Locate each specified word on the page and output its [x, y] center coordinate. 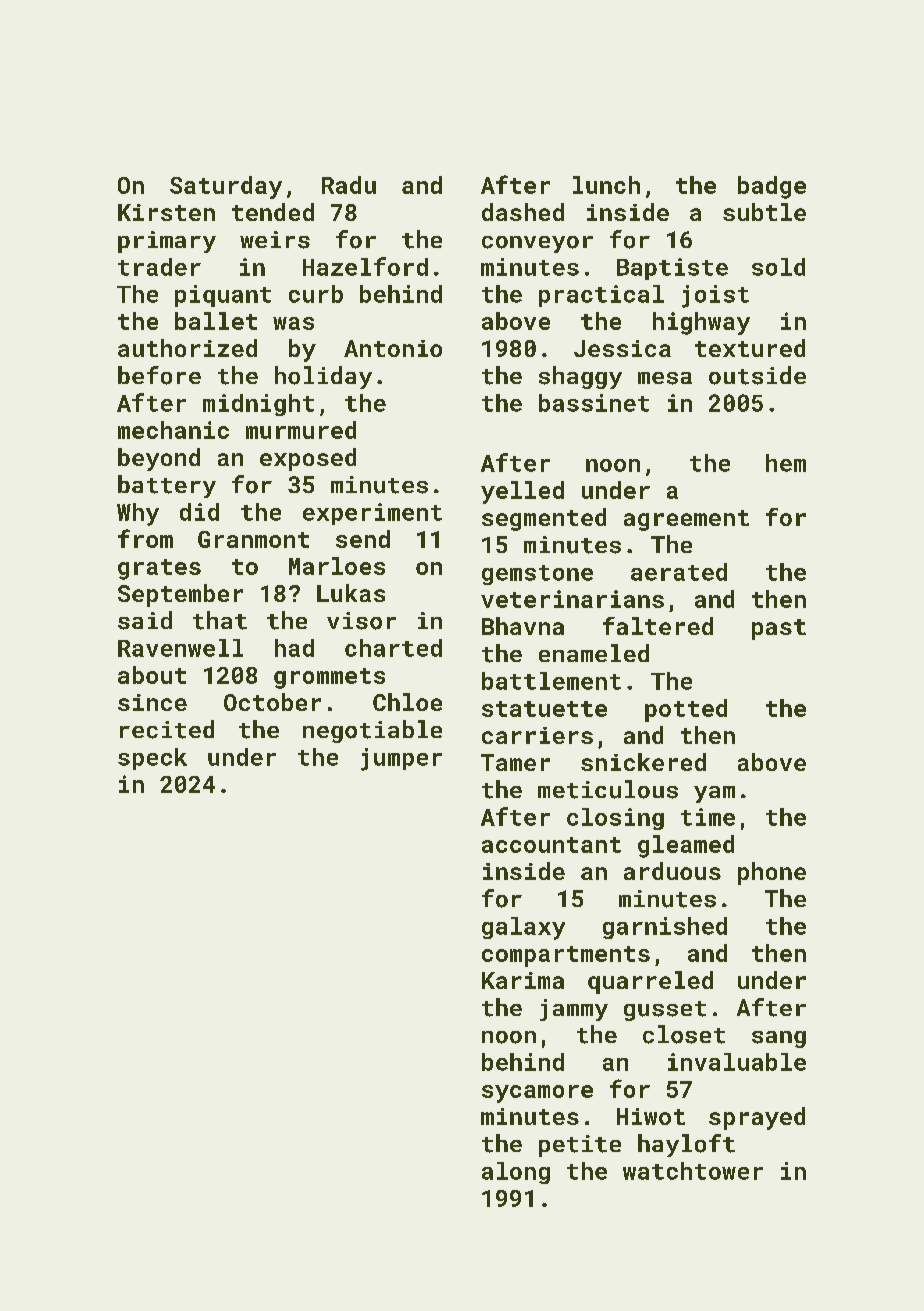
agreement [686, 520]
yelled [522, 492]
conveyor [537, 244]
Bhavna [523, 626]
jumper [401, 759]
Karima [523, 980]
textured [750, 348]
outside [757, 375]
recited [167, 729]
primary [167, 242]
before [159, 375]
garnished [665, 928]
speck [152, 759]
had [294, 648]
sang [779, 1039]
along [516, 1173]
